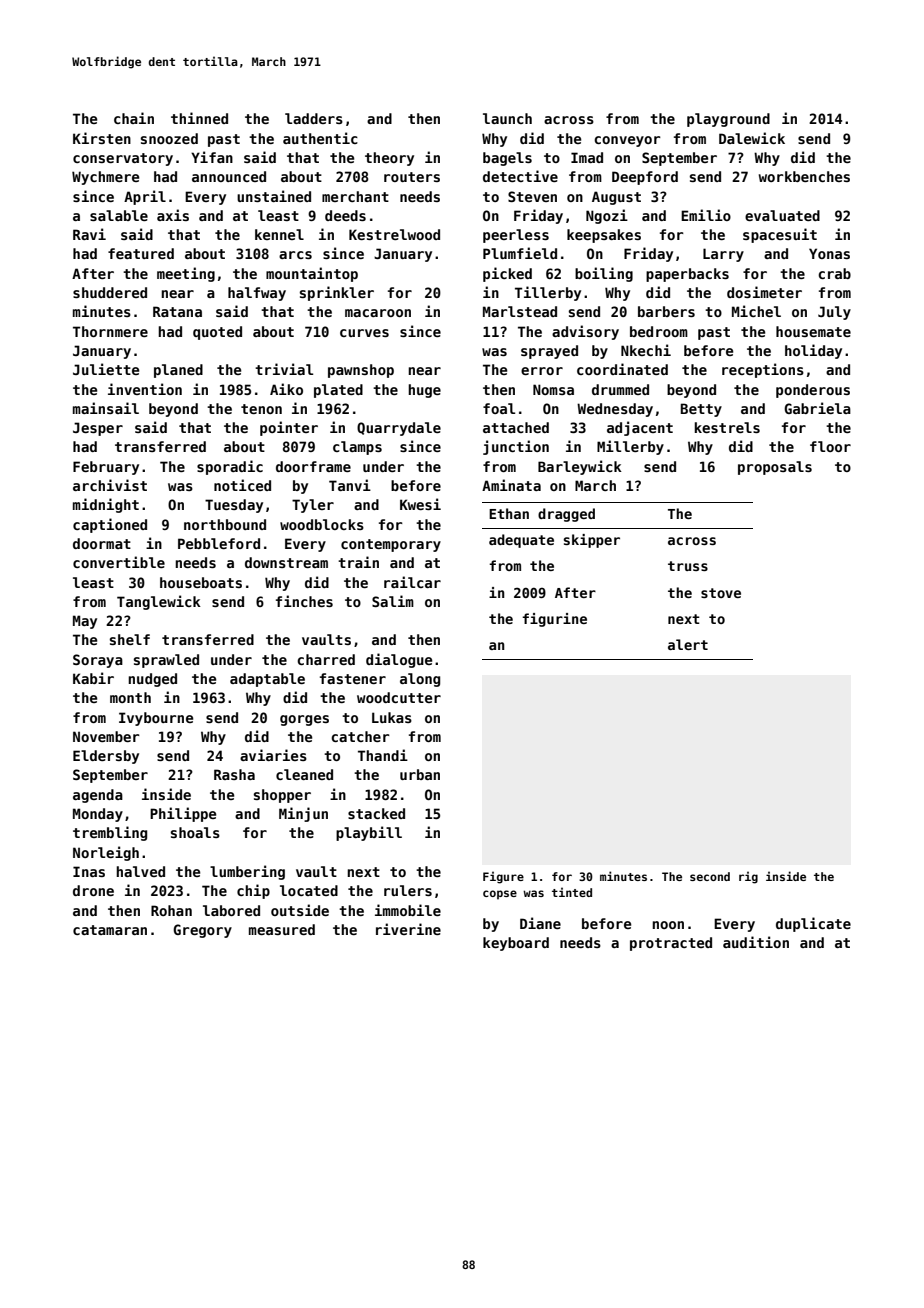 This image has height=1308, width=924. What do you see at coordinates (520, 311) in the image?
I see `Marlstead` at bounding box center [520, 311].
